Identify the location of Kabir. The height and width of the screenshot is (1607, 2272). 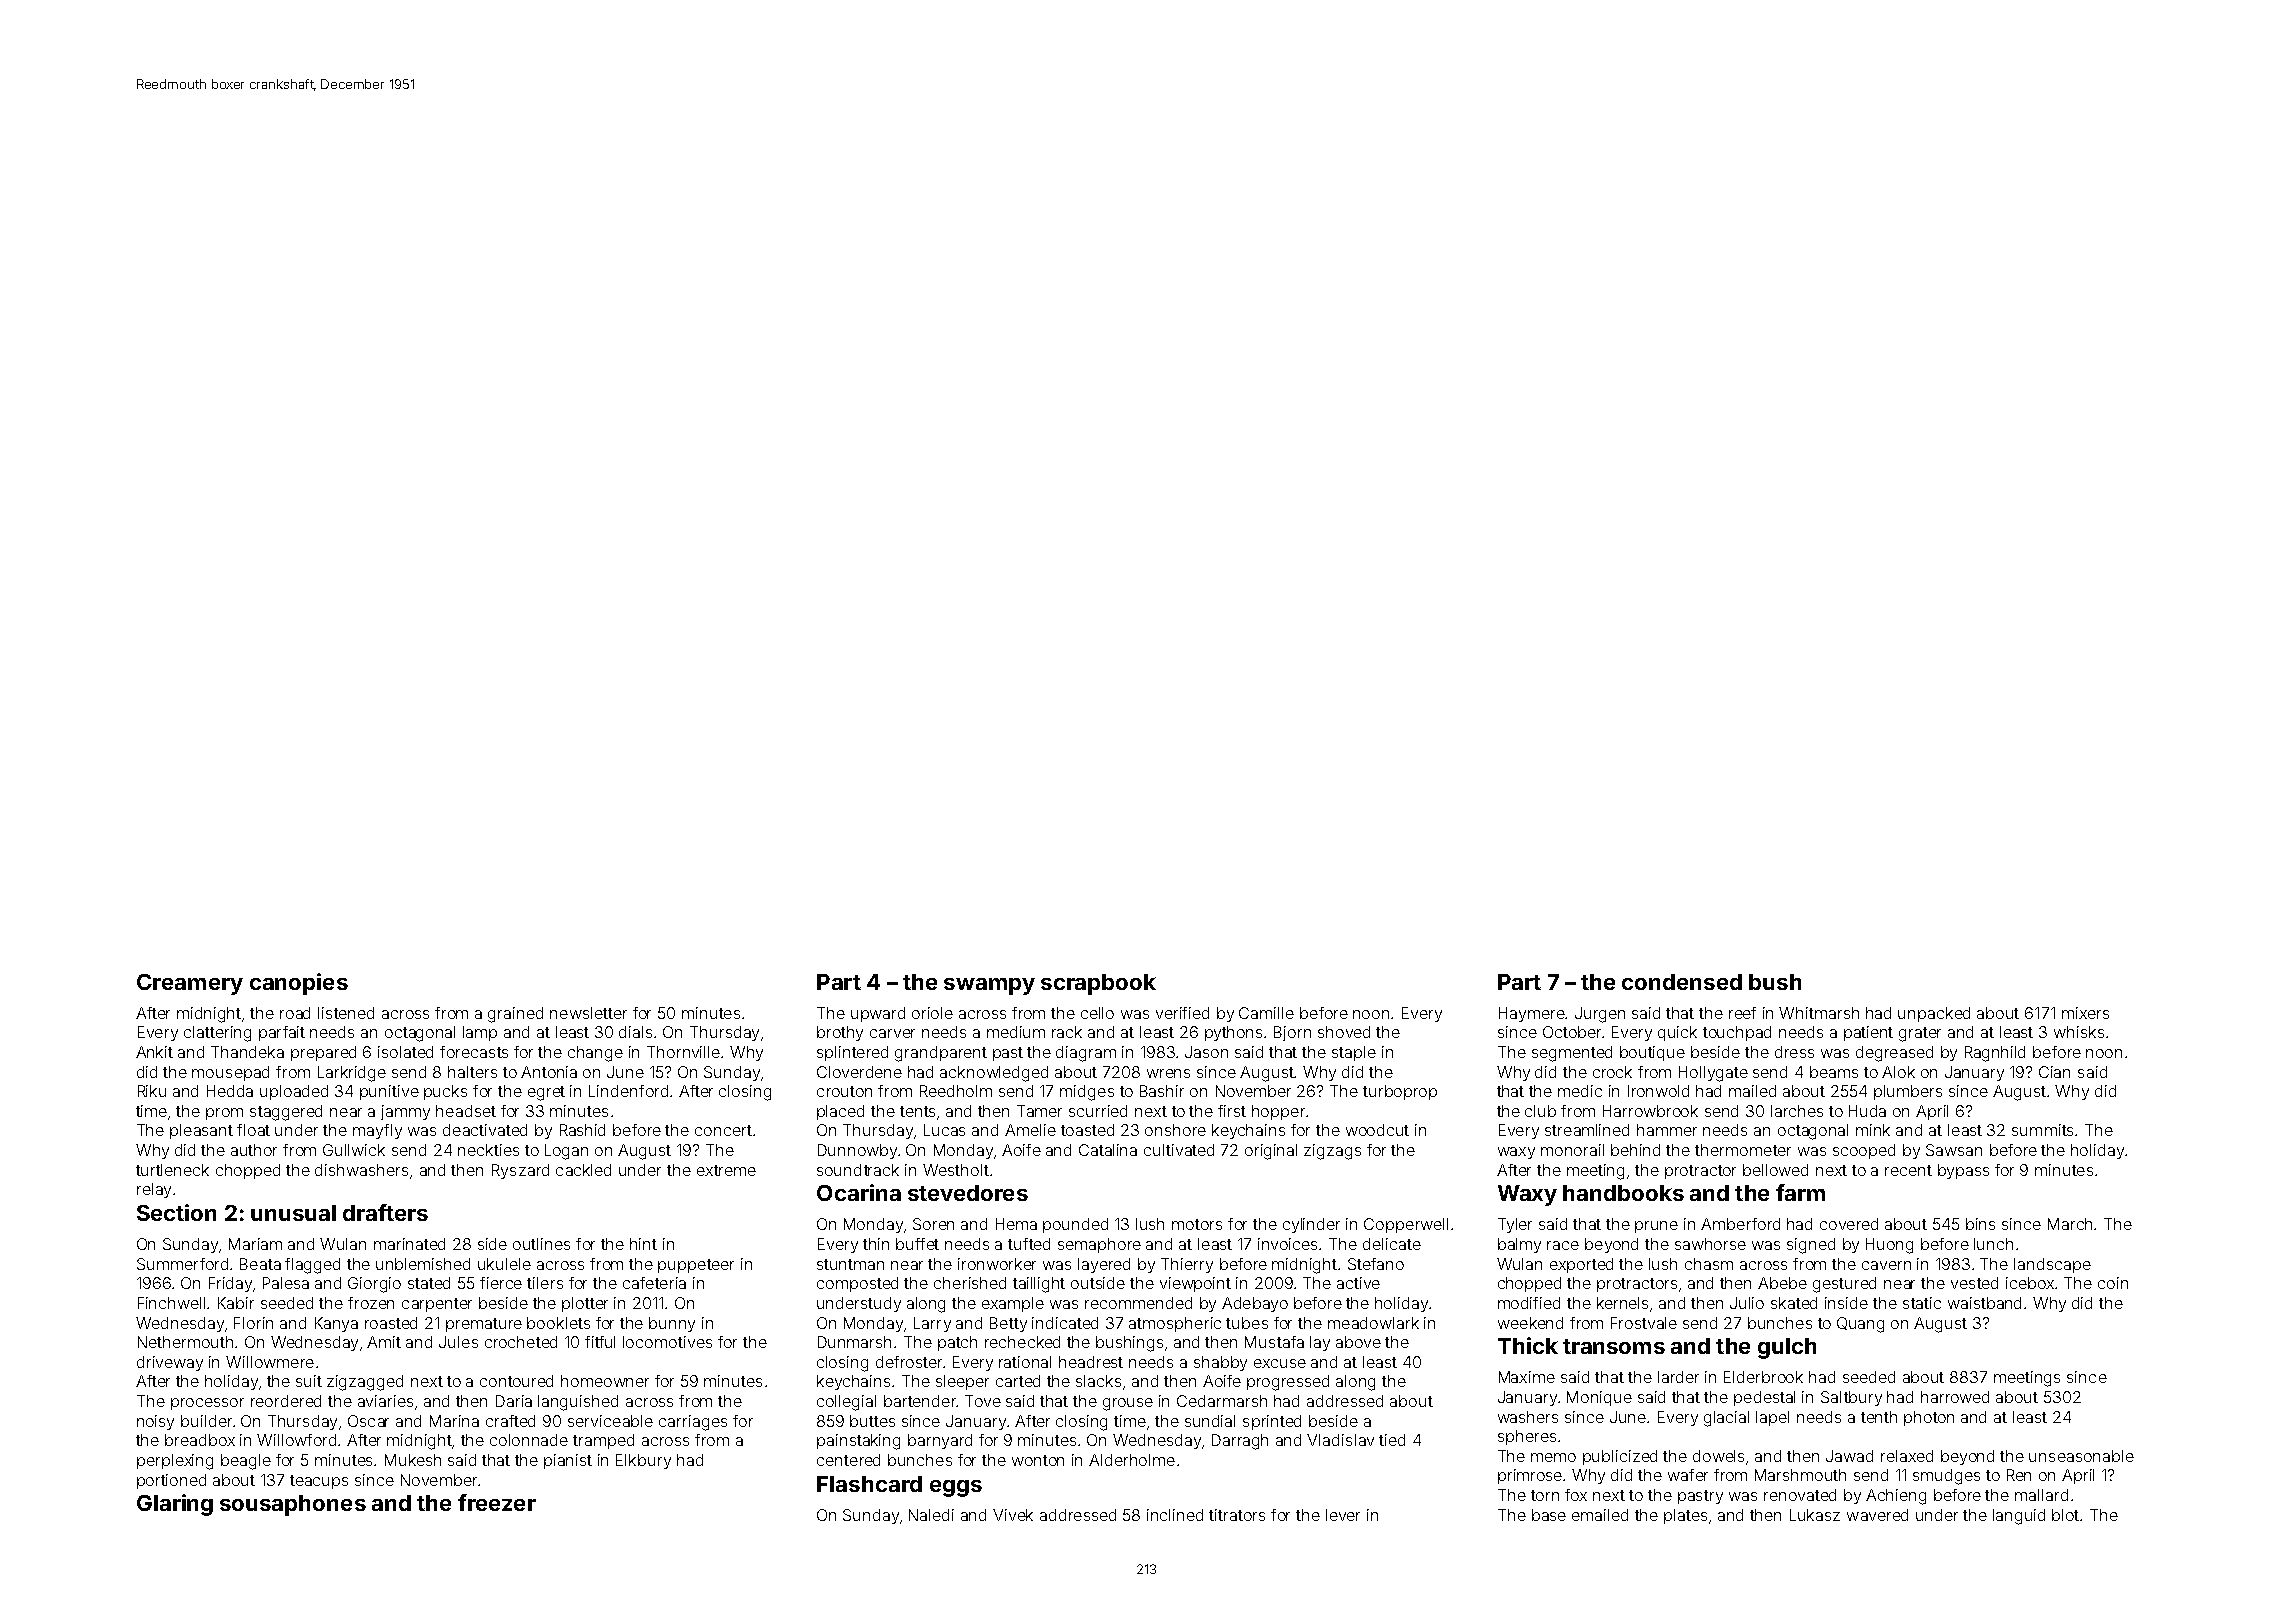
(236, 1303).
